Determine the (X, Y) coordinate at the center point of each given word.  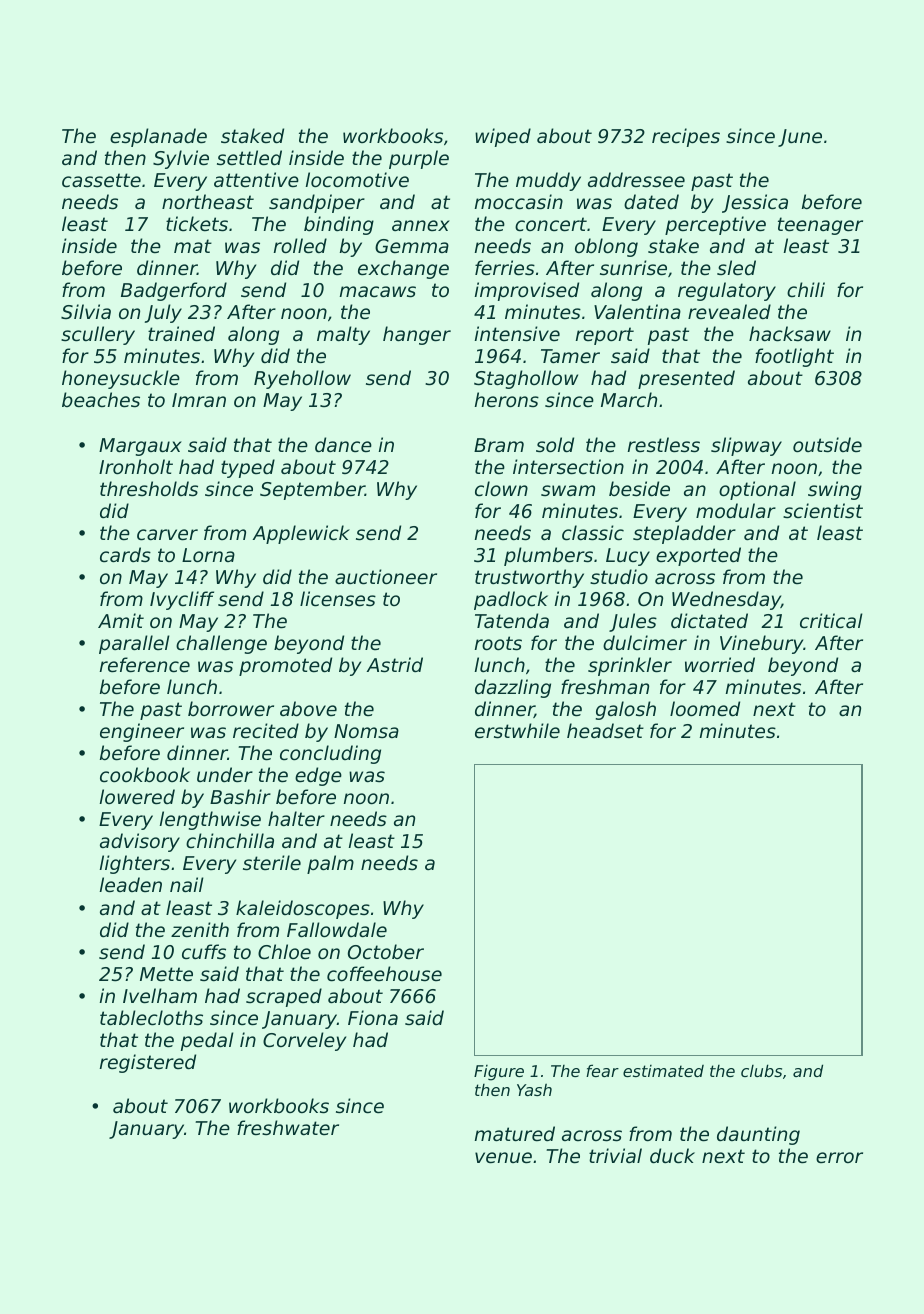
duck (672, 1155)
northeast (208, 201)
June (800, 138)
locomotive (357, 179)
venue (503, 1157)
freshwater (288, 1127)
